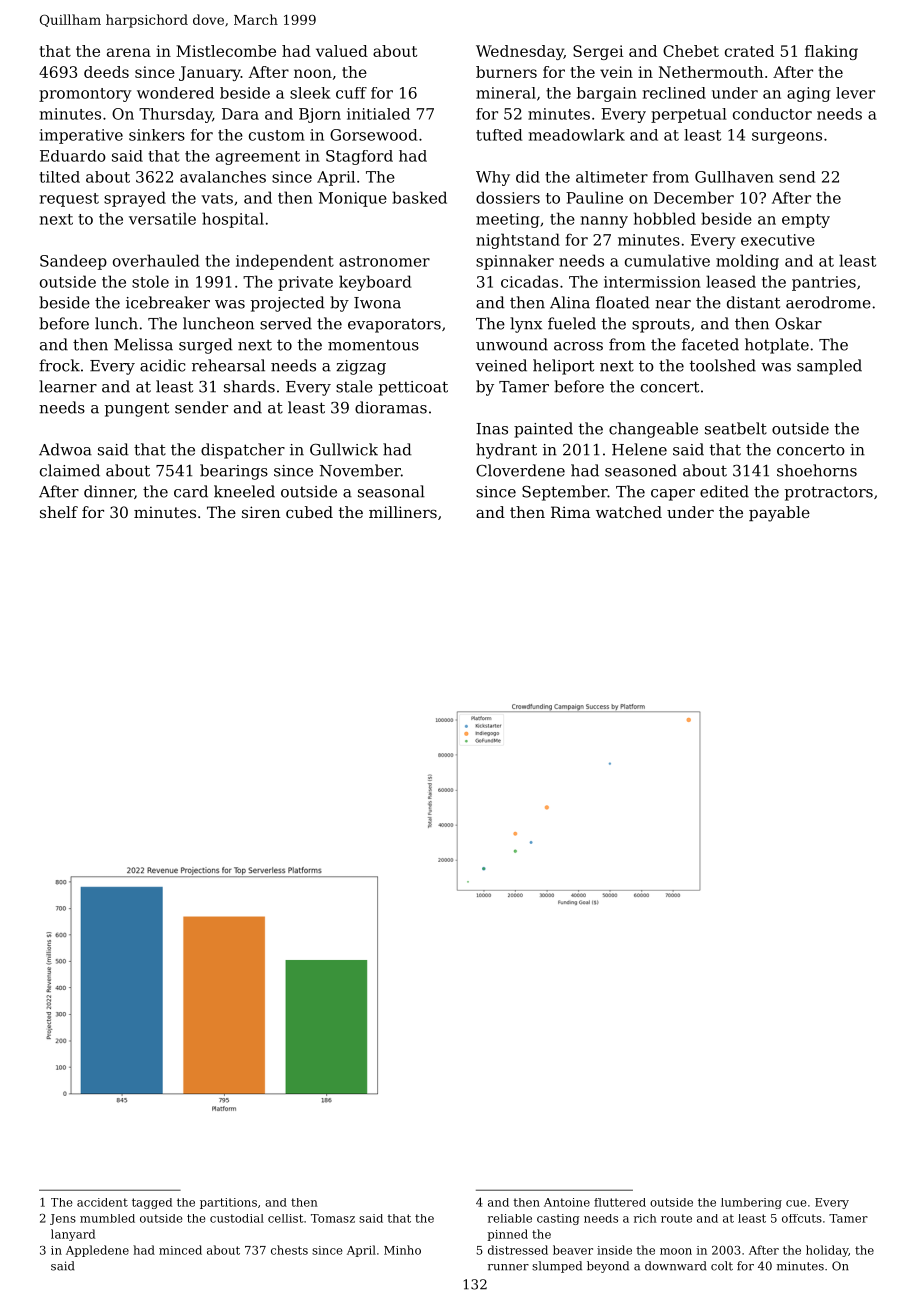  Describe the element at coordinates (97, 1251) in the screenshot. I see `Appledene` at that location.
